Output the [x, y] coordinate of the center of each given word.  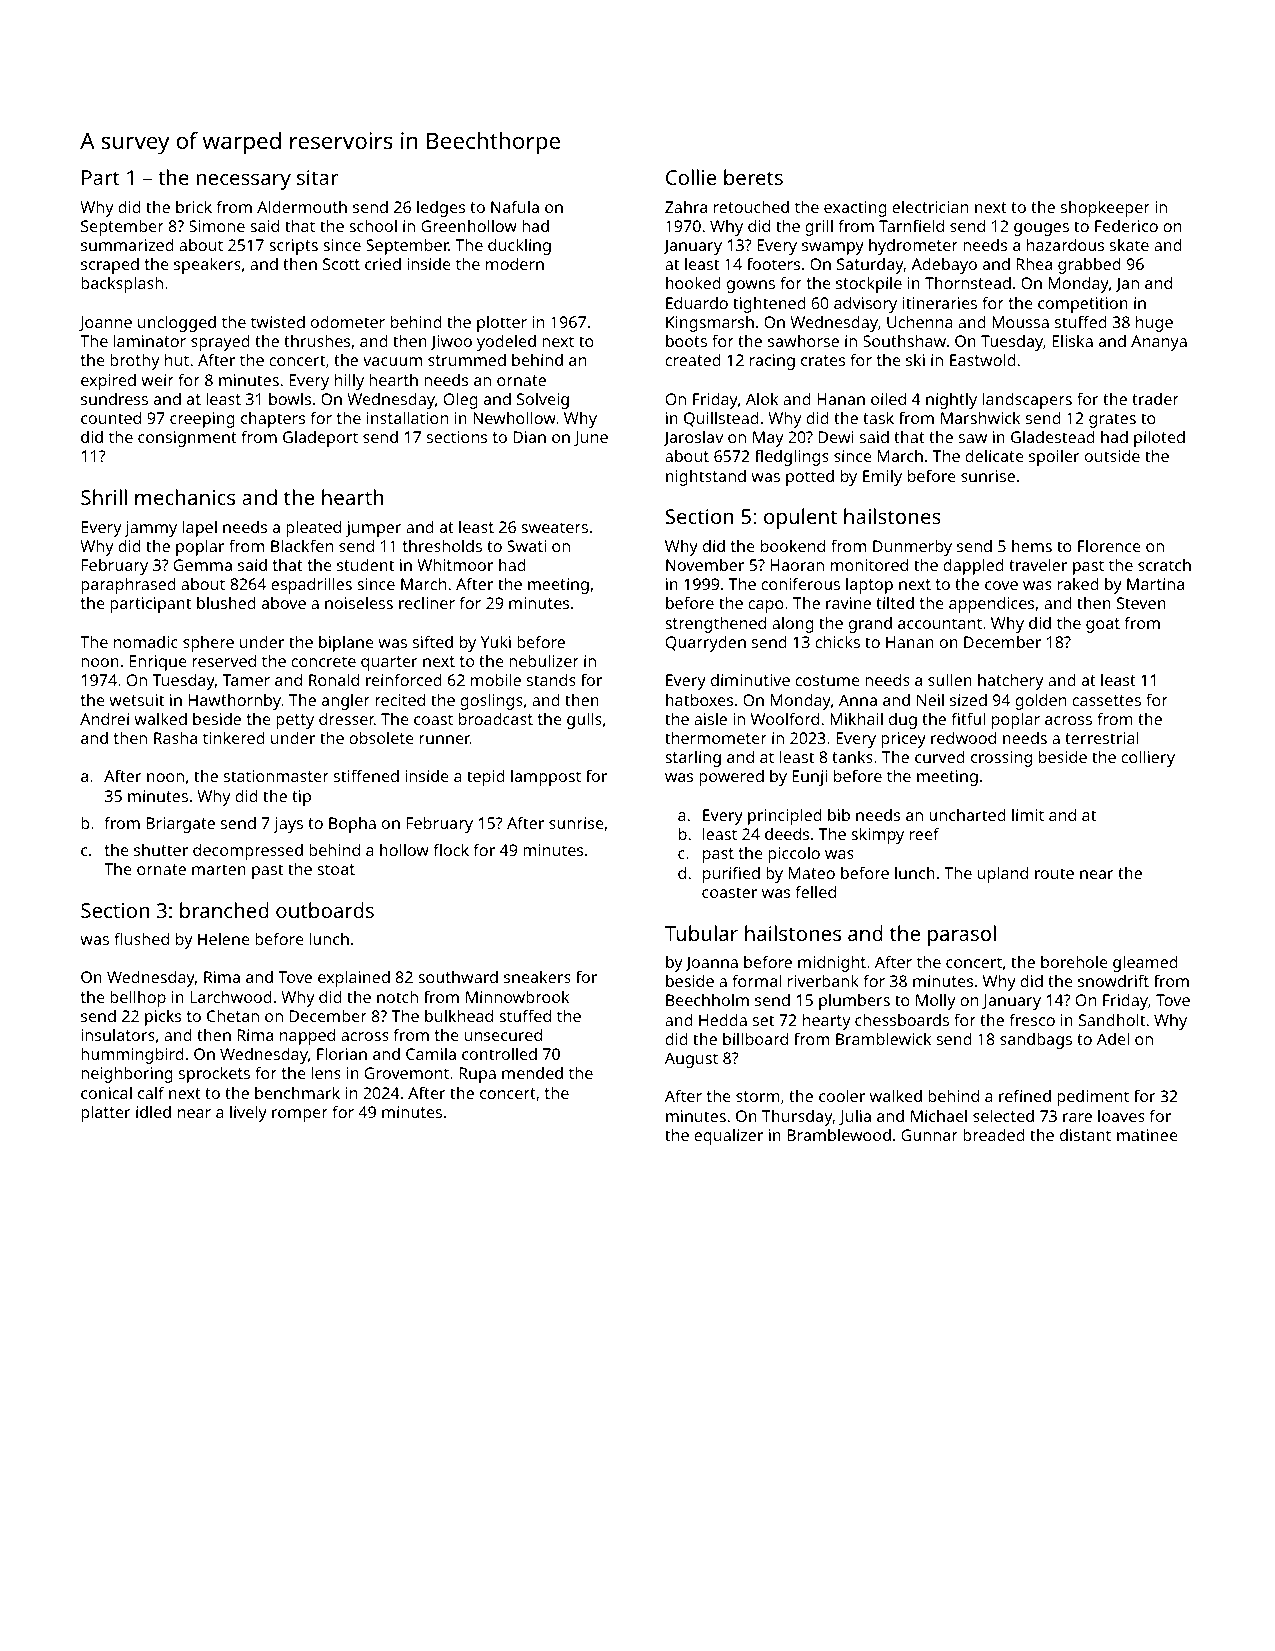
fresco [1032, 1019]
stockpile [869, 284]
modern [515, 263]
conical [106, 1093]
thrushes [317, 340]
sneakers [537, 977]
